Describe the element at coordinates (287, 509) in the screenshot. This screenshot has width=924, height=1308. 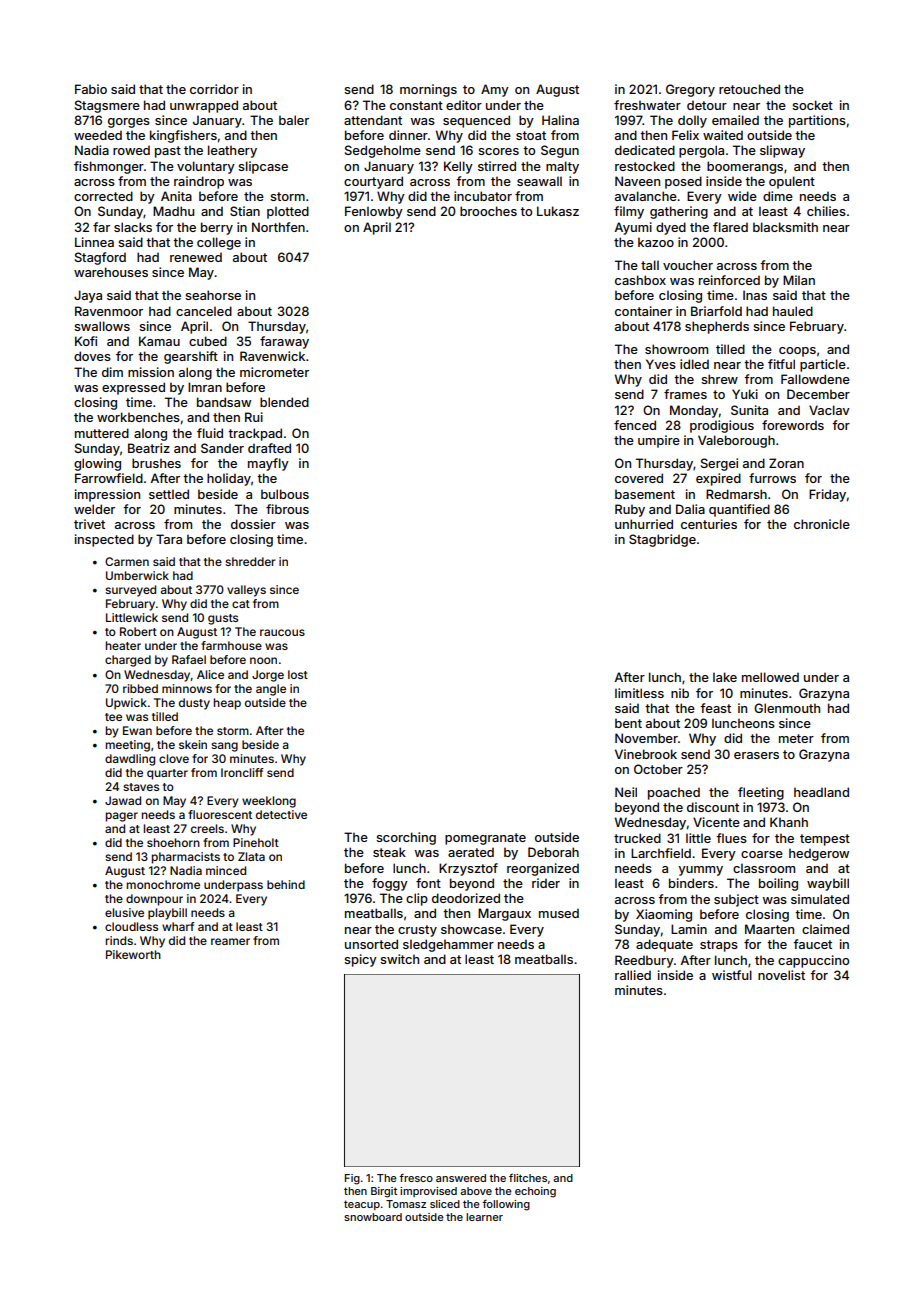
I see `fibrous` at that location.
